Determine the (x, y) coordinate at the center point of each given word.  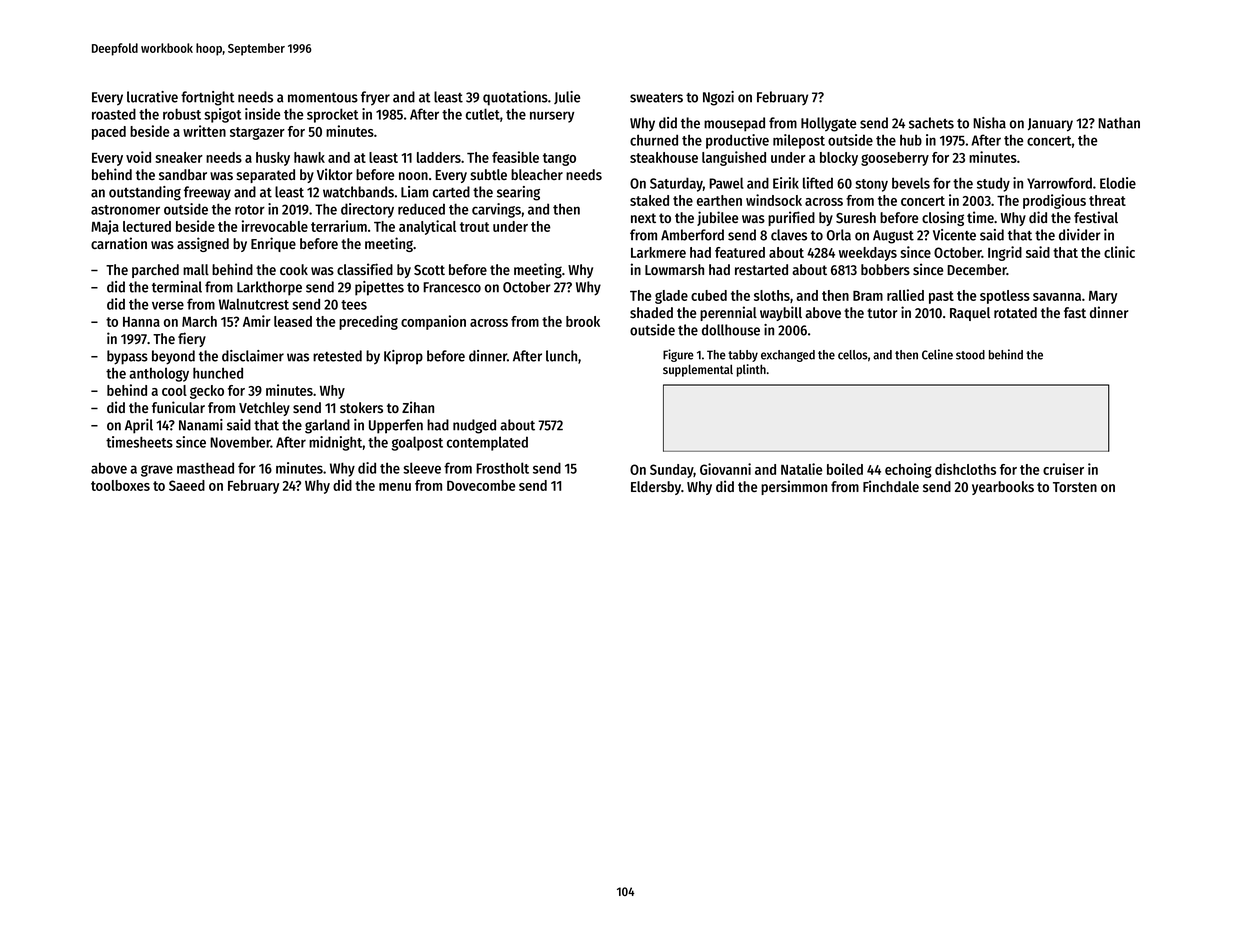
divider (1080, 235)
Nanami (201, 425)
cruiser (1063, 469)
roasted (114, 114)
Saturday (676, 184)
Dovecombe (481, 485)
